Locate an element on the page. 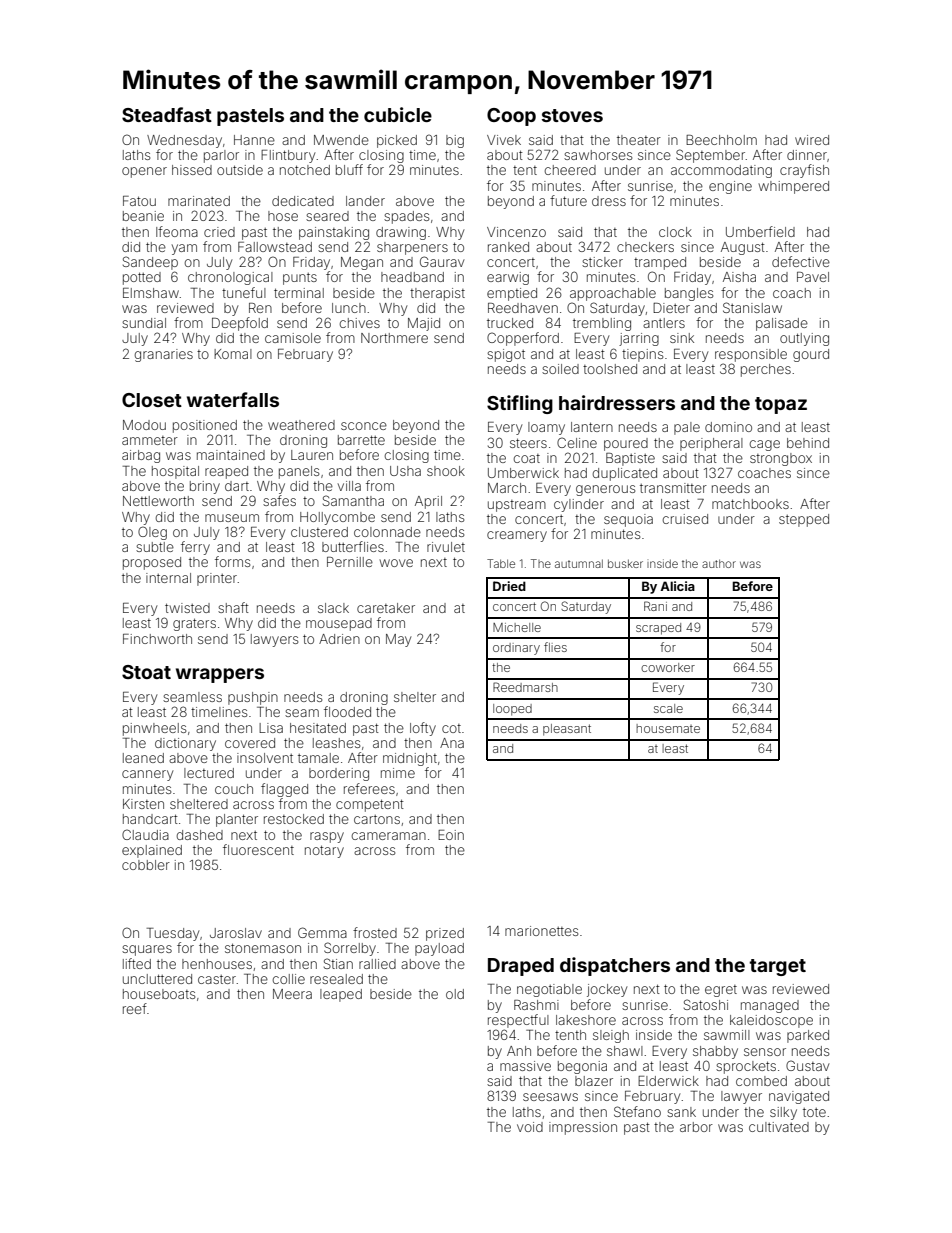  parlor is located at coordinates (221, 156).
